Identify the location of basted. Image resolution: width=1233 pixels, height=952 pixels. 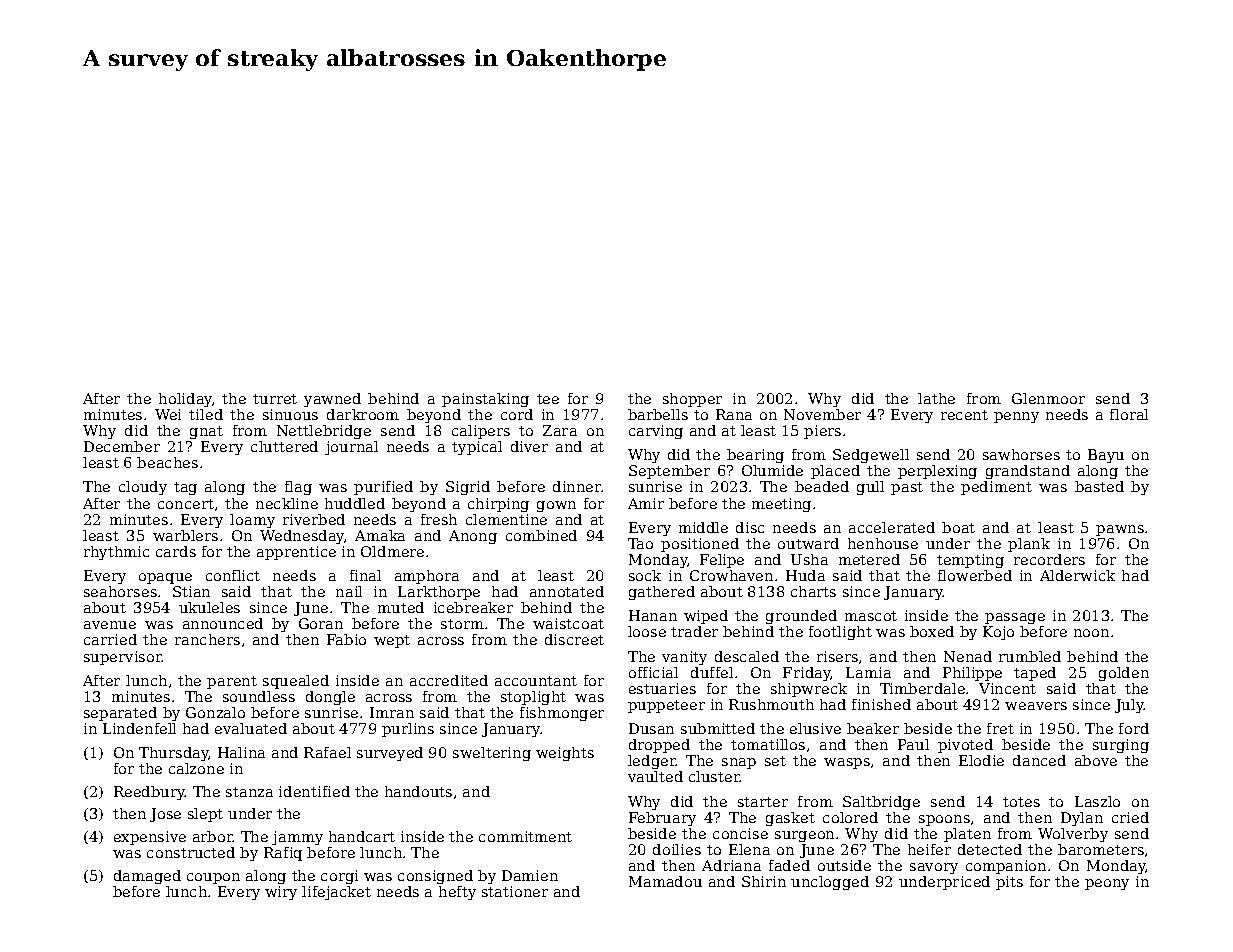
(1099, 486).
